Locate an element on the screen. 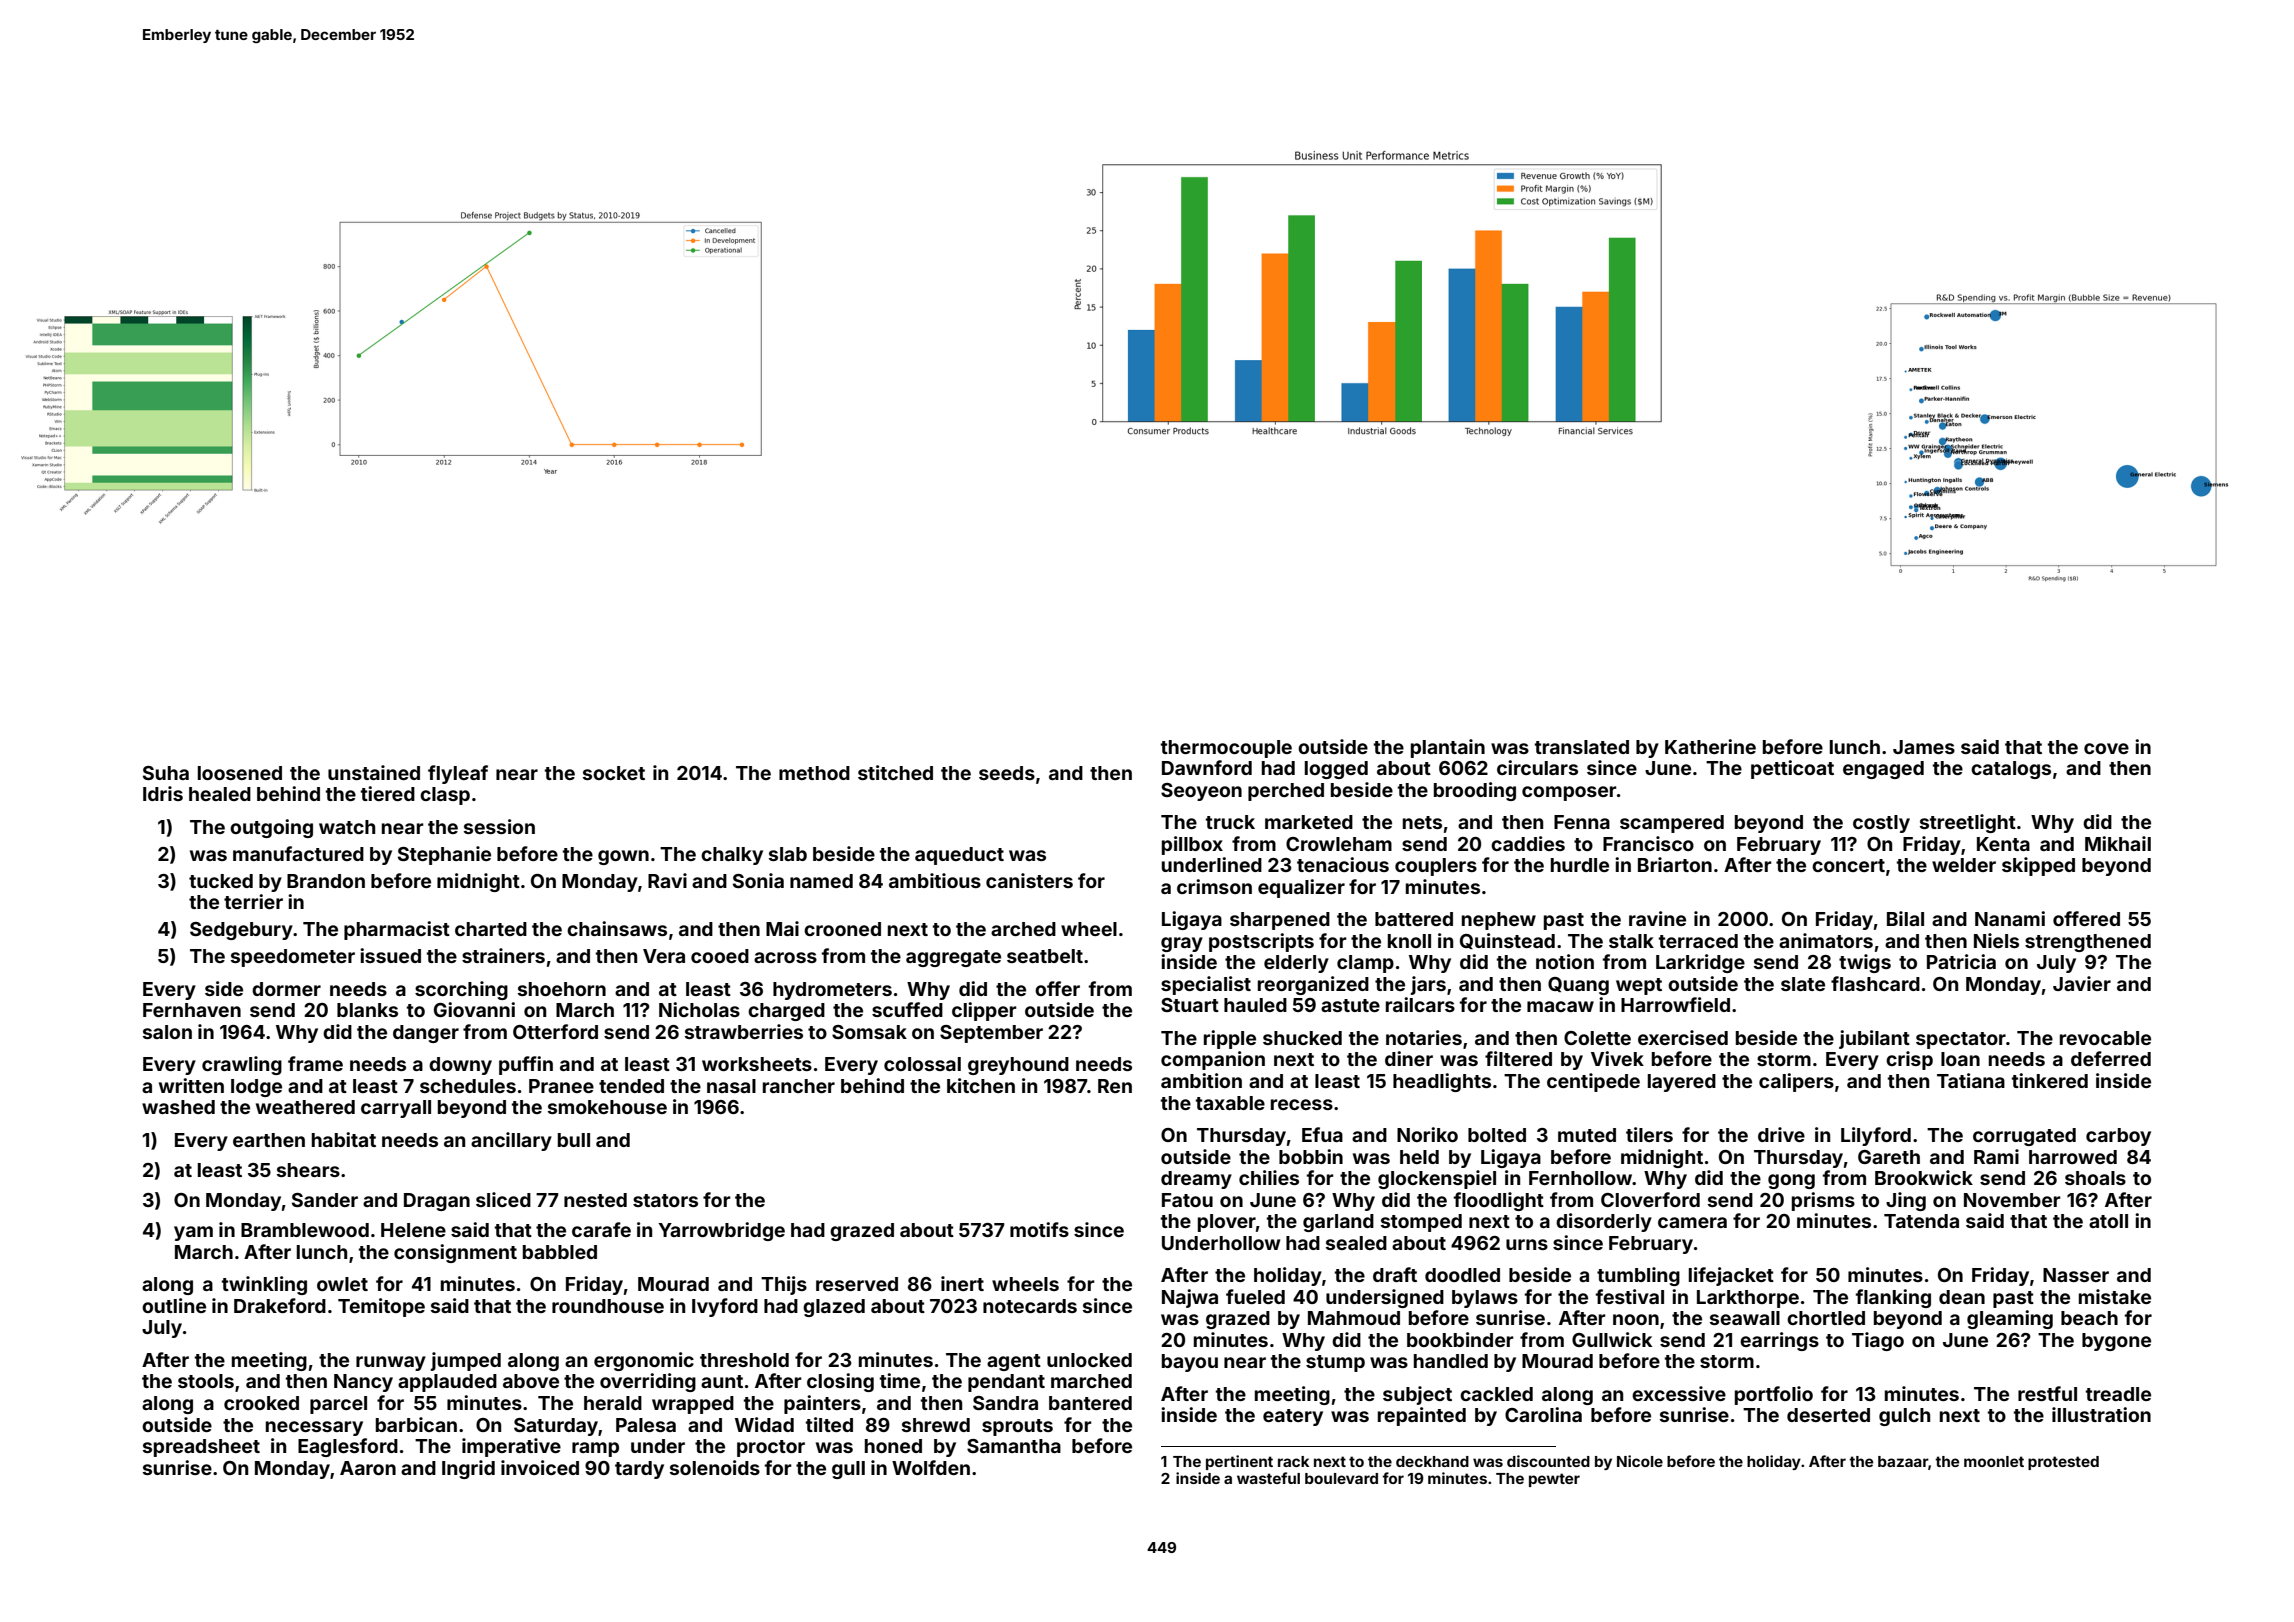  Aaron is located at coordinates (368, 1468).
